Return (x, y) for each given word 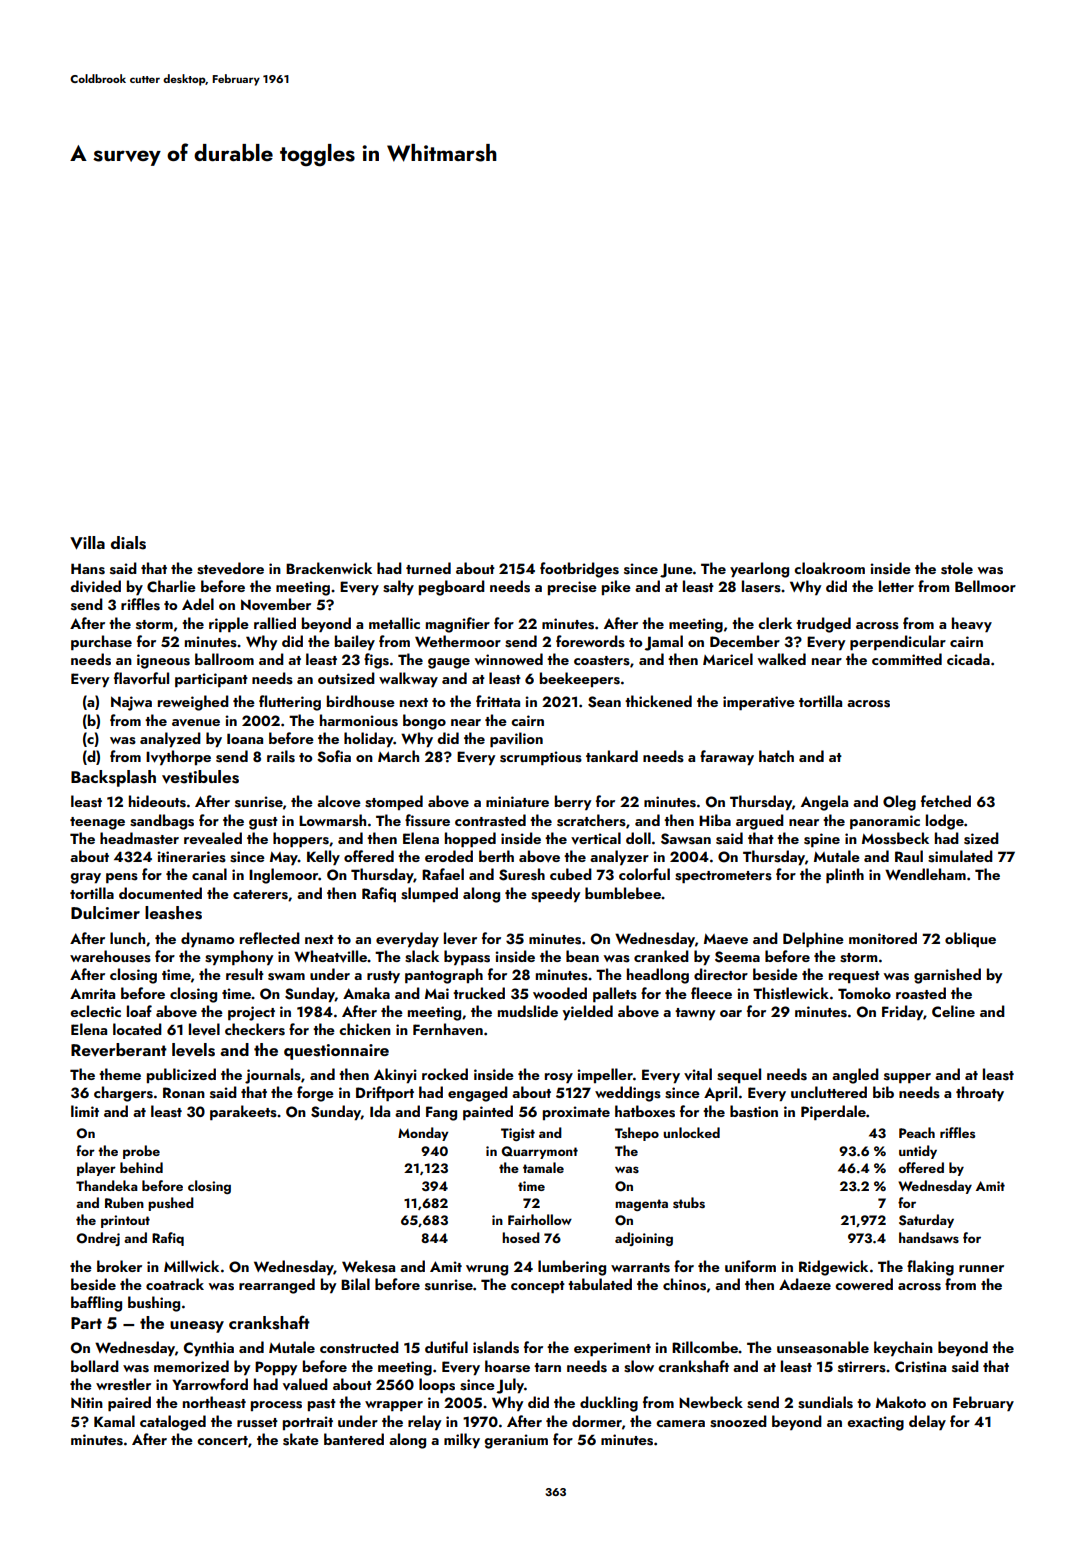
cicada (968, 659)
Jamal (664, 643)
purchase (101, 642)
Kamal (114, 1421)
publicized (181, 1075)
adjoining (644, 1239)
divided (95, 586)
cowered (864, 1284)
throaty (980, 1093)
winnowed (509, 659)
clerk (775, 623)
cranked (661, 956)
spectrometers (723, 877)
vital (698, 1074)
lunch (127, 938)
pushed (171, 1204)
